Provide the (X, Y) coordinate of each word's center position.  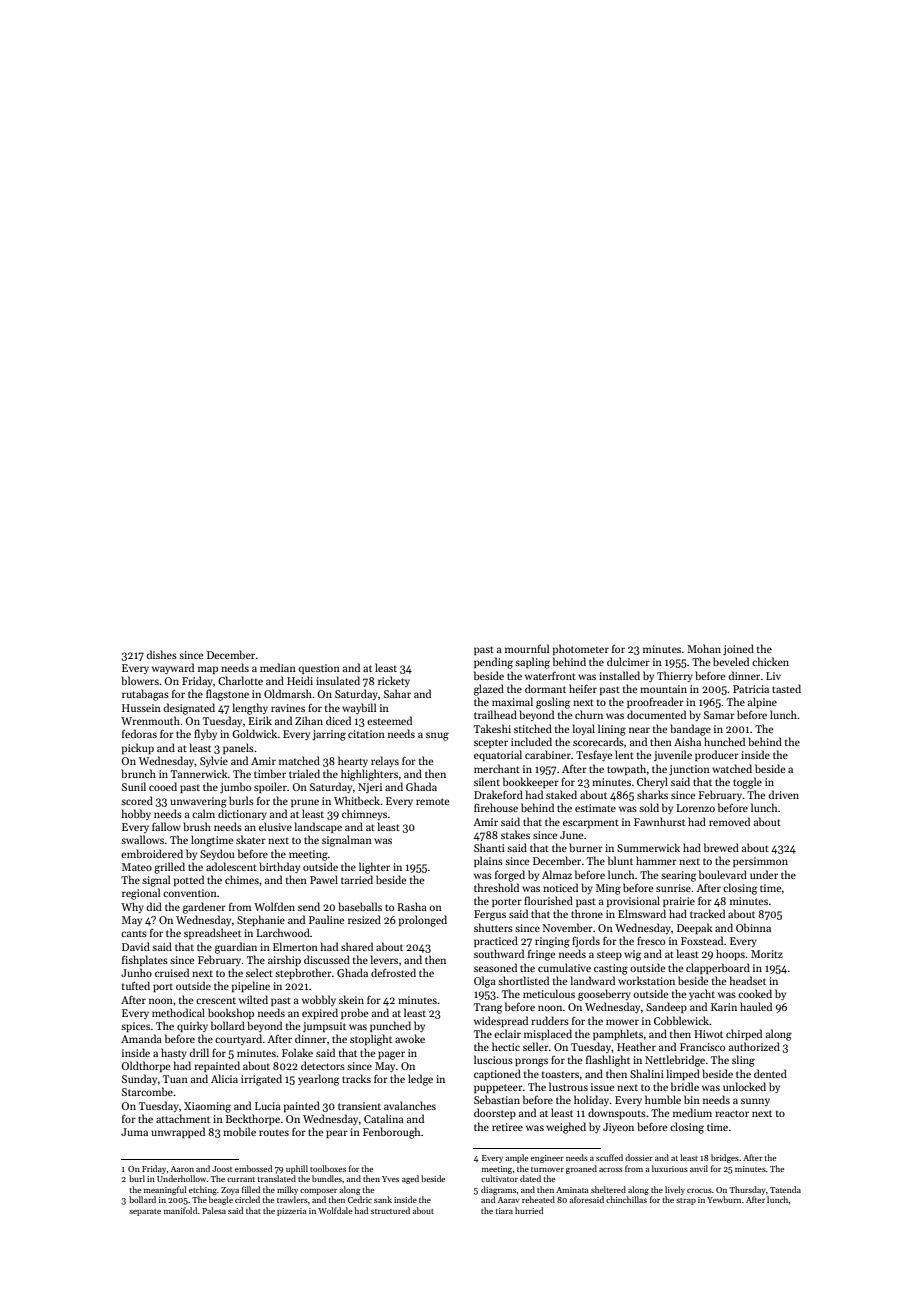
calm (203, 813)
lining (612, 730)
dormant (545, 688)
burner (586, 847)
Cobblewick (681, 1020)
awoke (410, 1038)
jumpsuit (324, 1027)
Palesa (214, 1210)
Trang (488, 1008)
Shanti (489, 847)
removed (729, 821)
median (278, 667)
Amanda (141, 1038)
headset (748, 980)
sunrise (673, 888)
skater (251, 839)
